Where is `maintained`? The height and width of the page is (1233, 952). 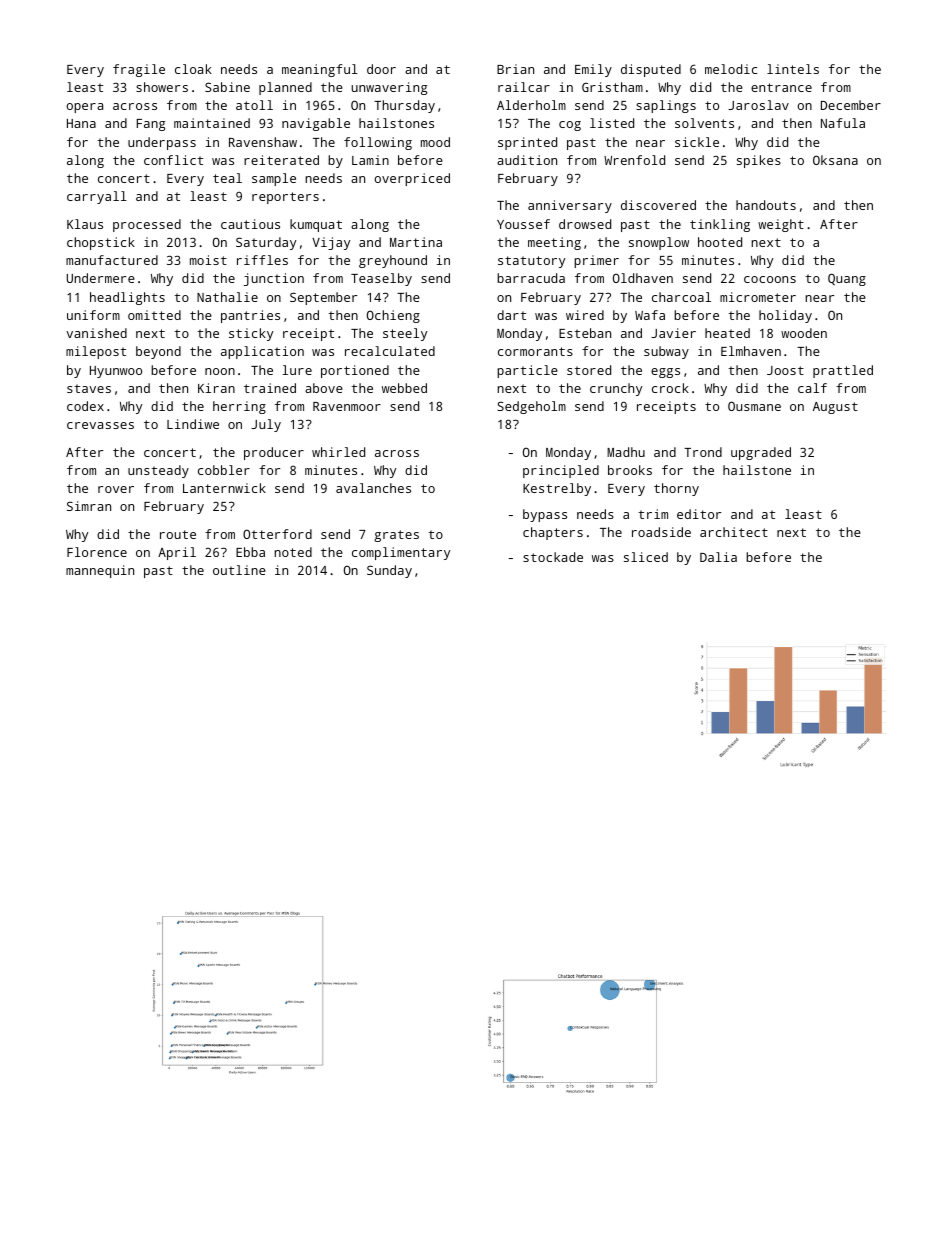 maintained is located at coordinates (212, 123).
